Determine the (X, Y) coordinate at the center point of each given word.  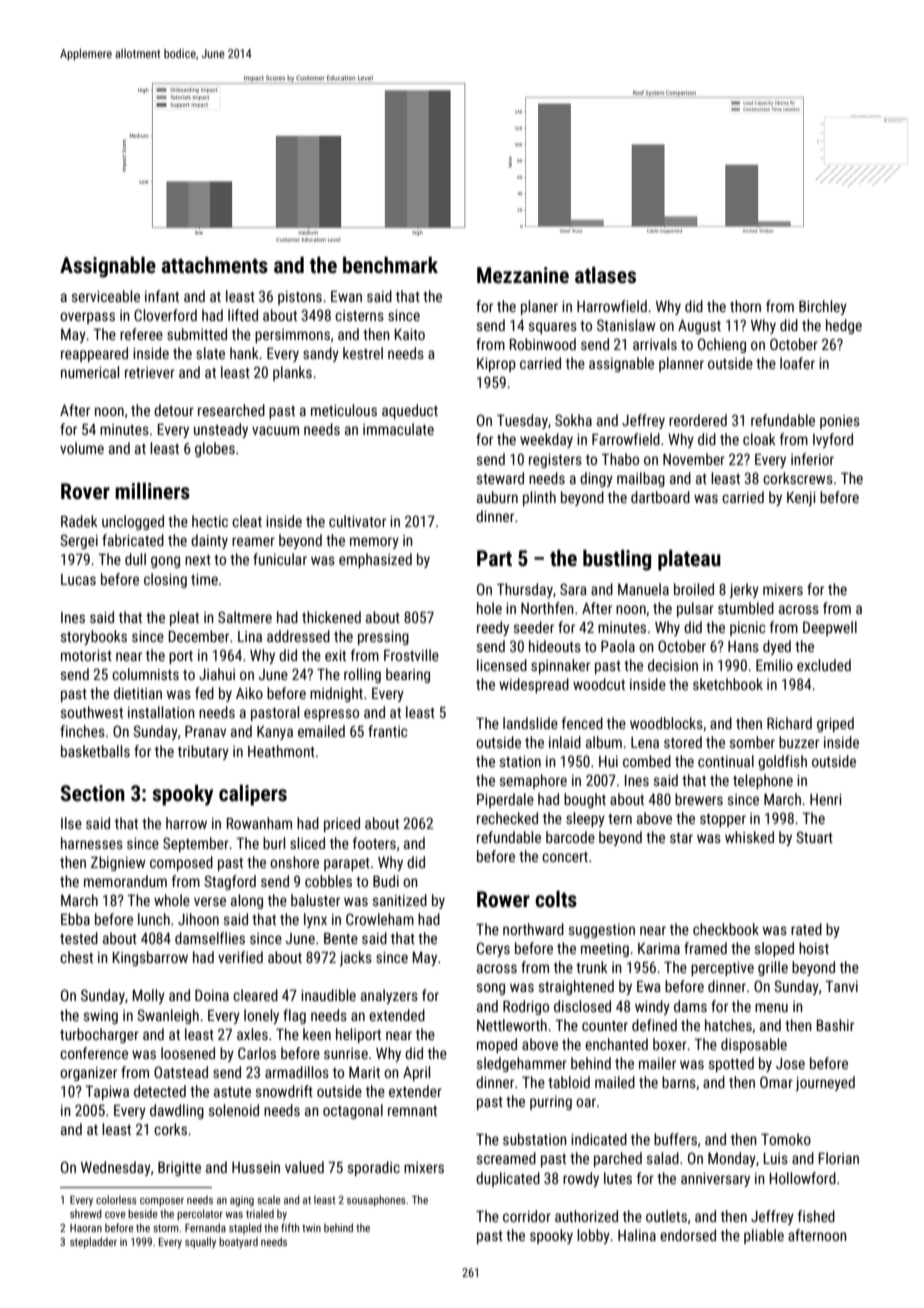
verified (240, 957)
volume (82, 448)
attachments (214, 265)
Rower (503, 899)
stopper (723, 820)
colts (556, 899)
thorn (745, 306)
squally (200, 1242)
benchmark (390, 265)
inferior (812, 459)
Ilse (71, 823)
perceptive (722, 969)
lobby (593, 1236)
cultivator (357, 521)
